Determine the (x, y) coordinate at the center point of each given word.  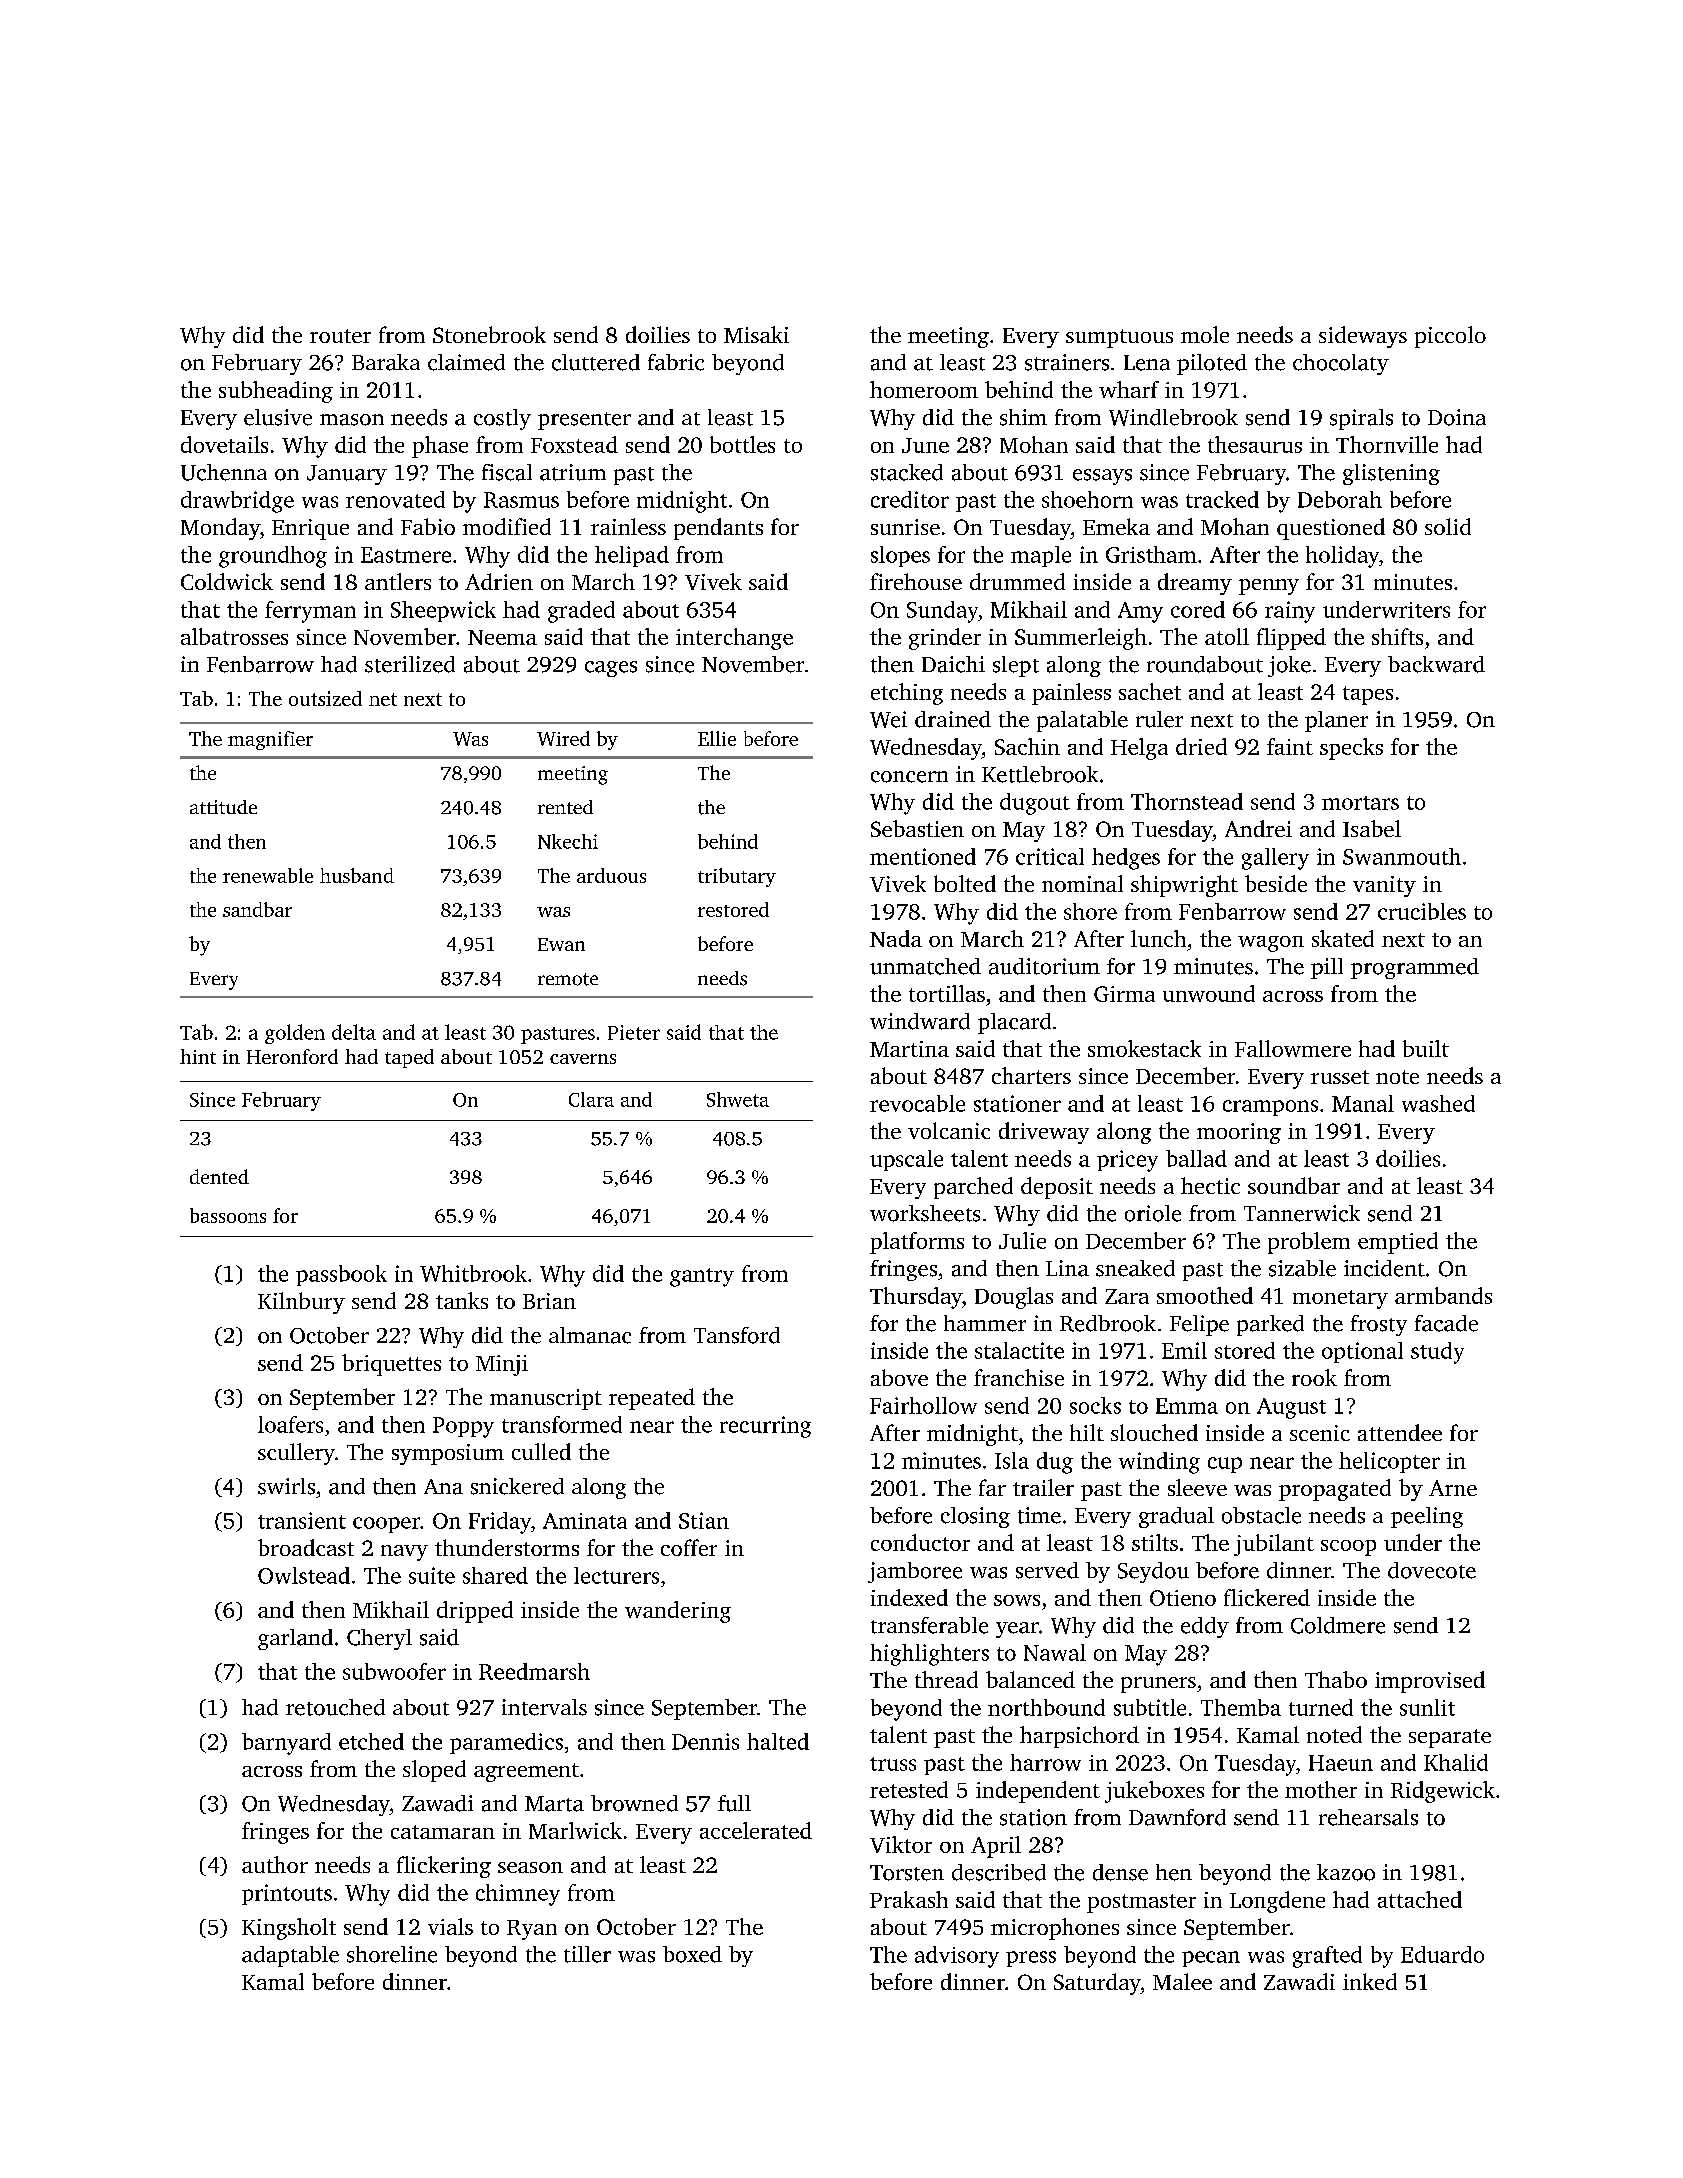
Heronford (292, 1056)
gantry (702, 1277)
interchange (734, 639)
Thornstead (1187, 801)
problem (1309, 1243)
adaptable (290, 1956)
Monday (220, 529)
